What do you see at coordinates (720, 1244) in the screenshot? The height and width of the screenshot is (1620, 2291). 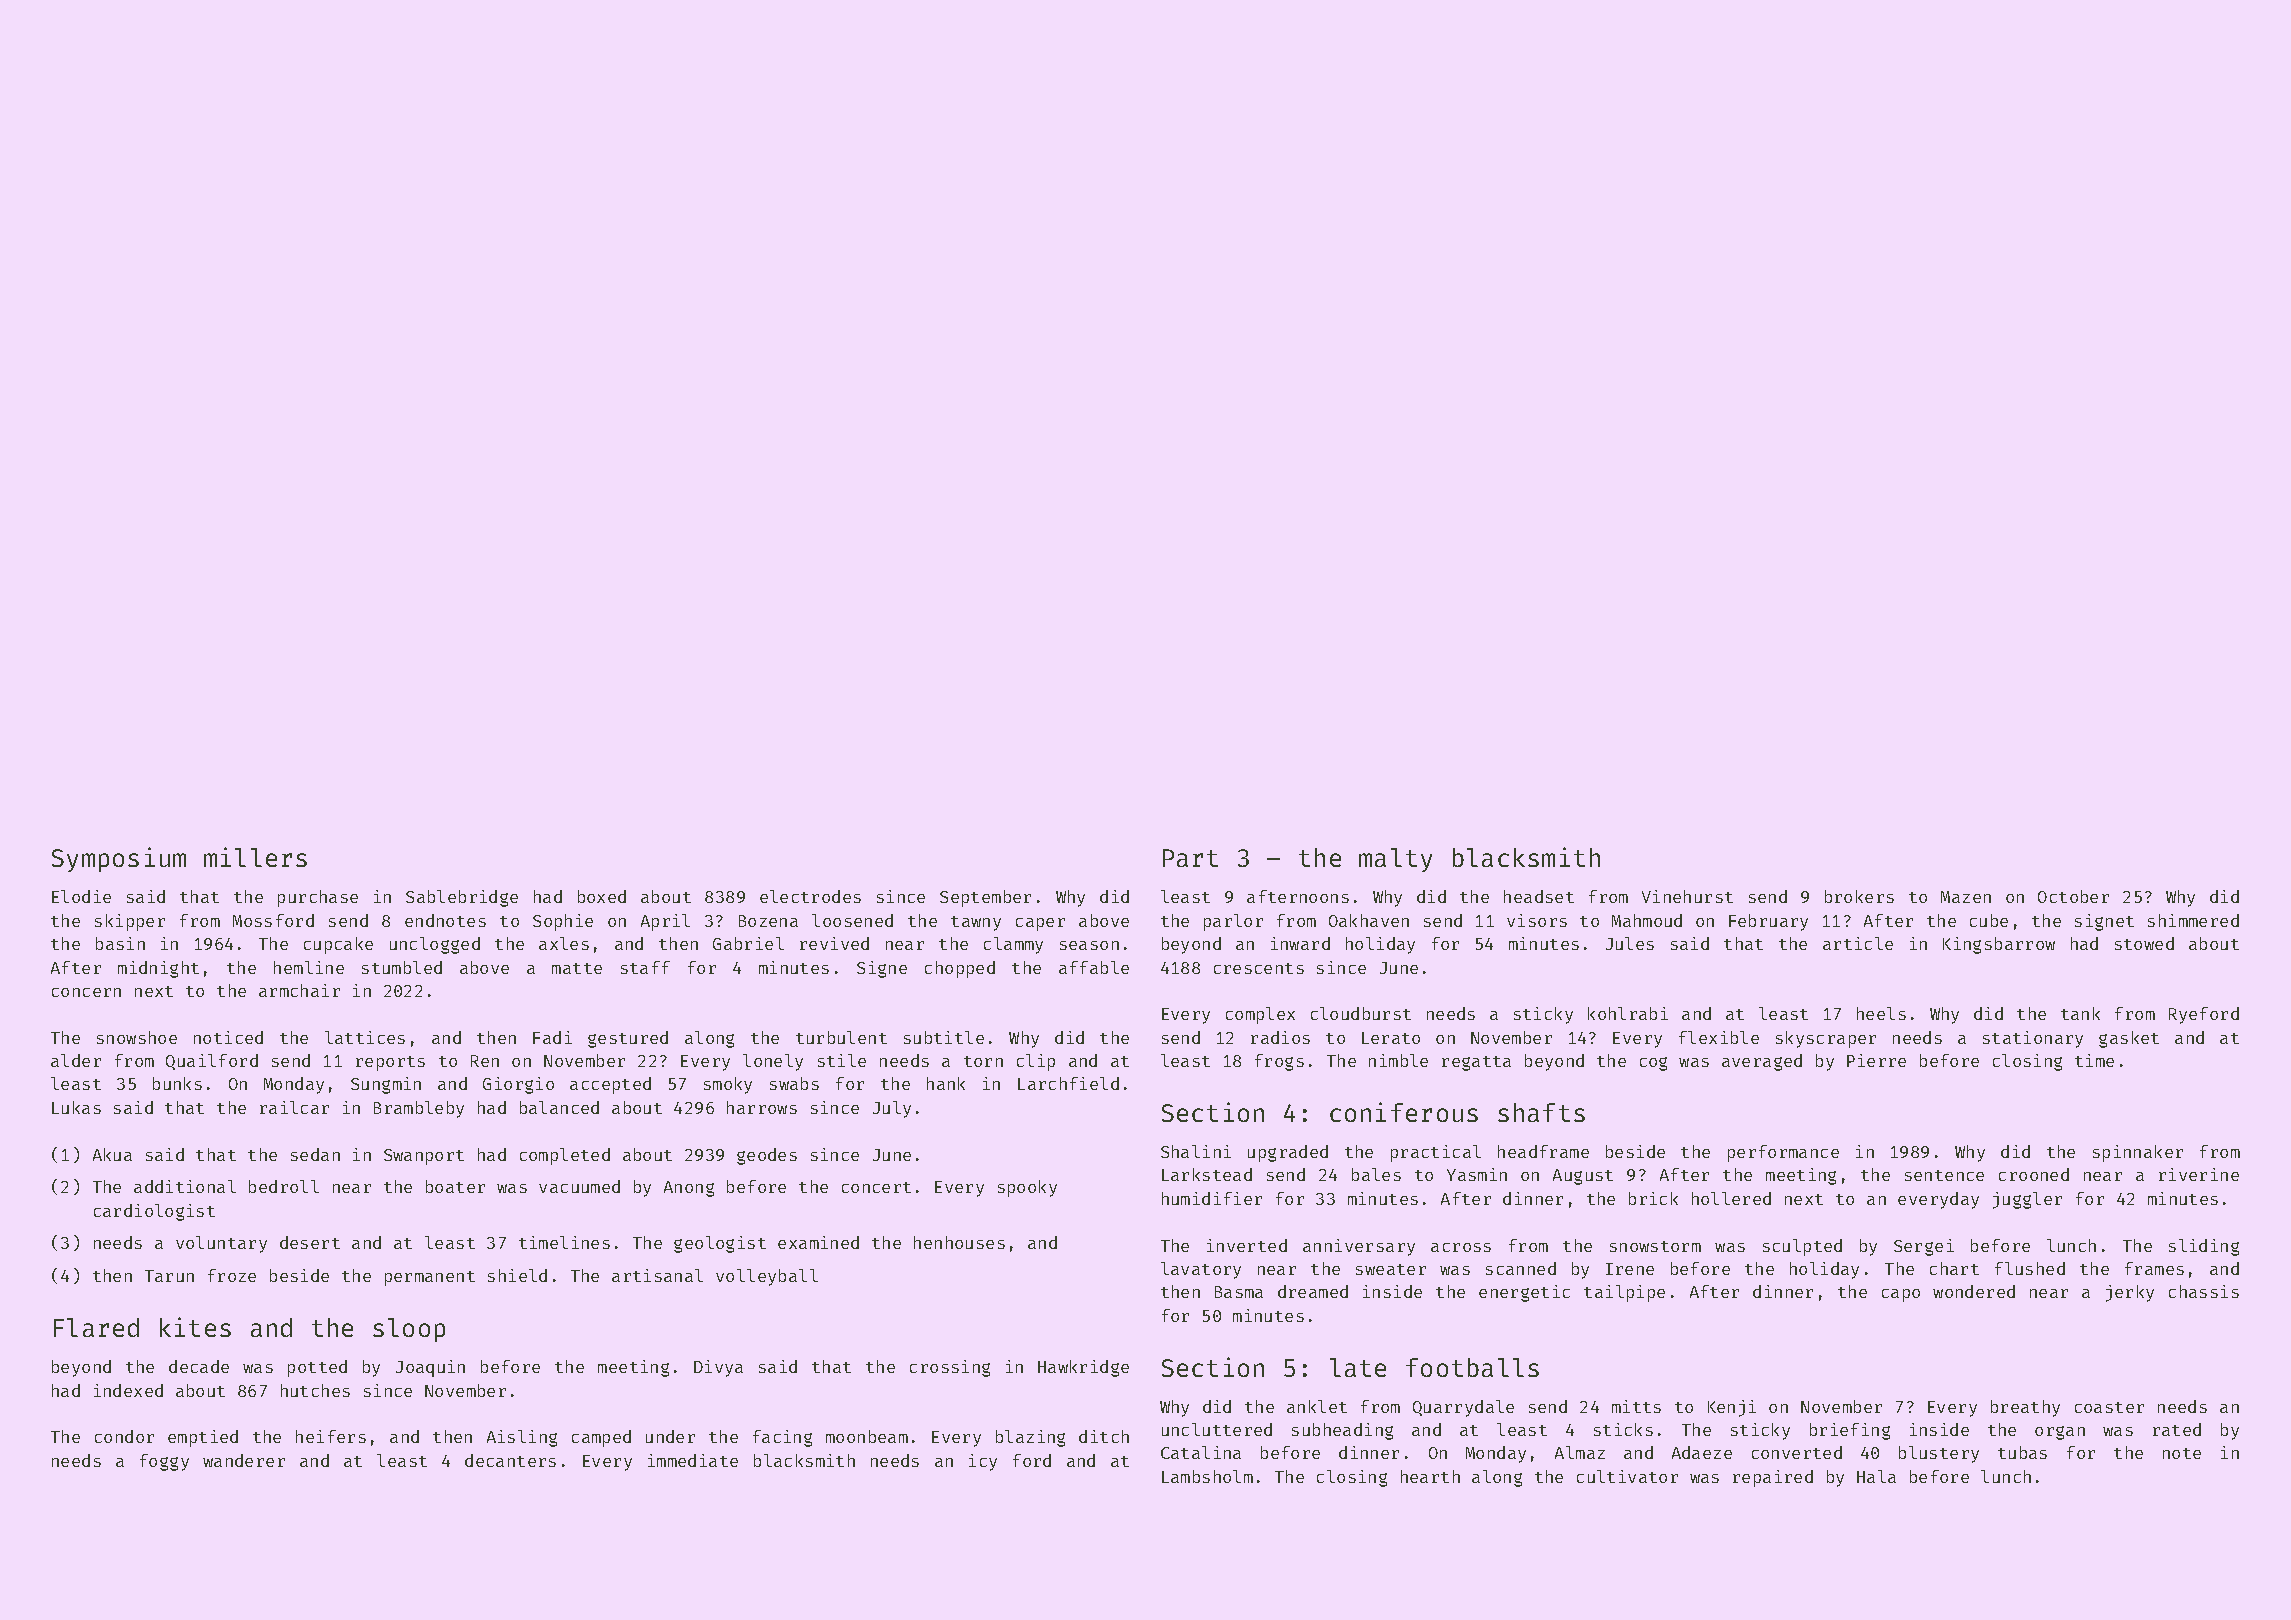 I see `geologist` at bounding box center [720, 1244].
